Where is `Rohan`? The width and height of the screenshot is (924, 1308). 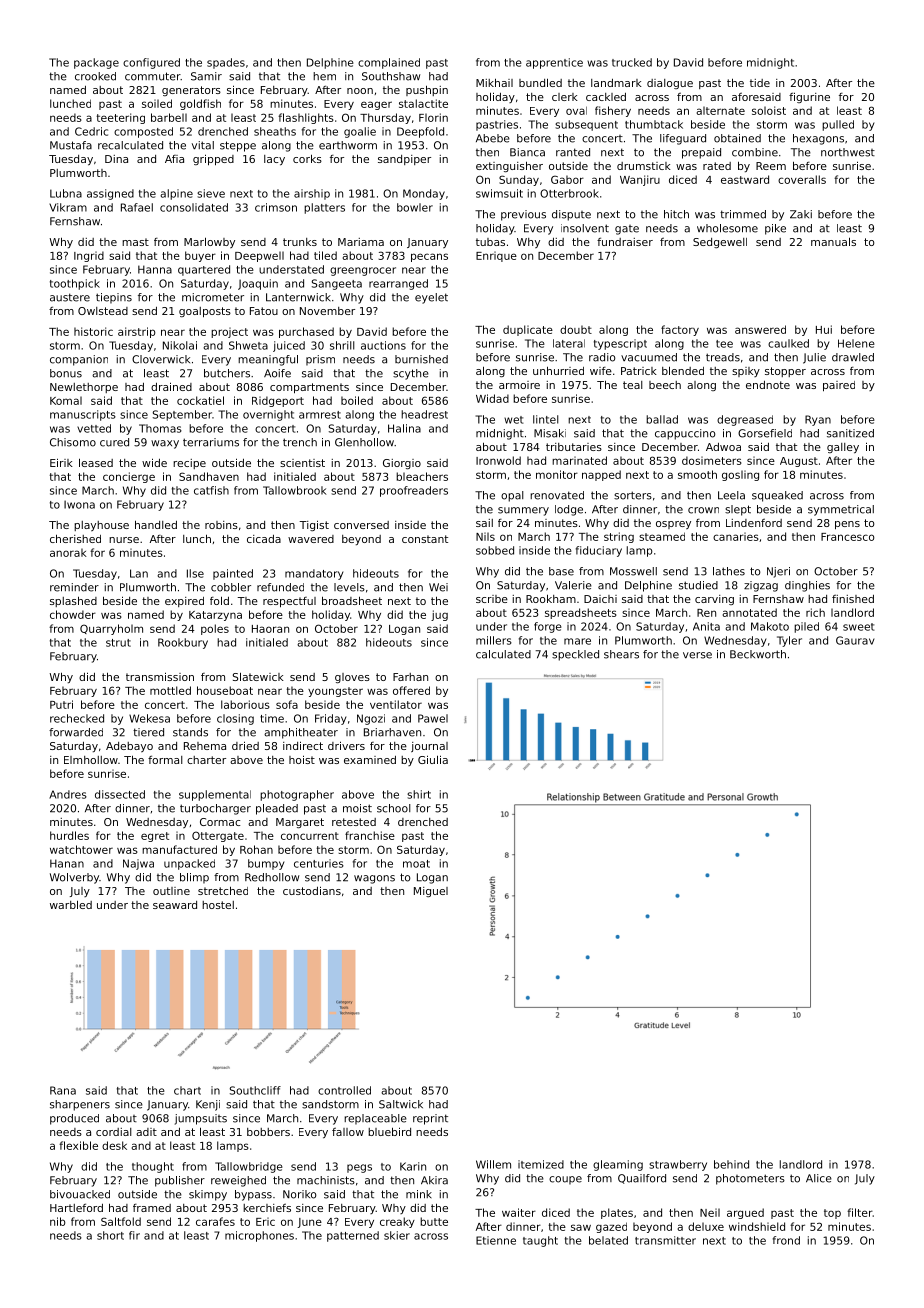 Rohan is located at coordinates (256, 849).
